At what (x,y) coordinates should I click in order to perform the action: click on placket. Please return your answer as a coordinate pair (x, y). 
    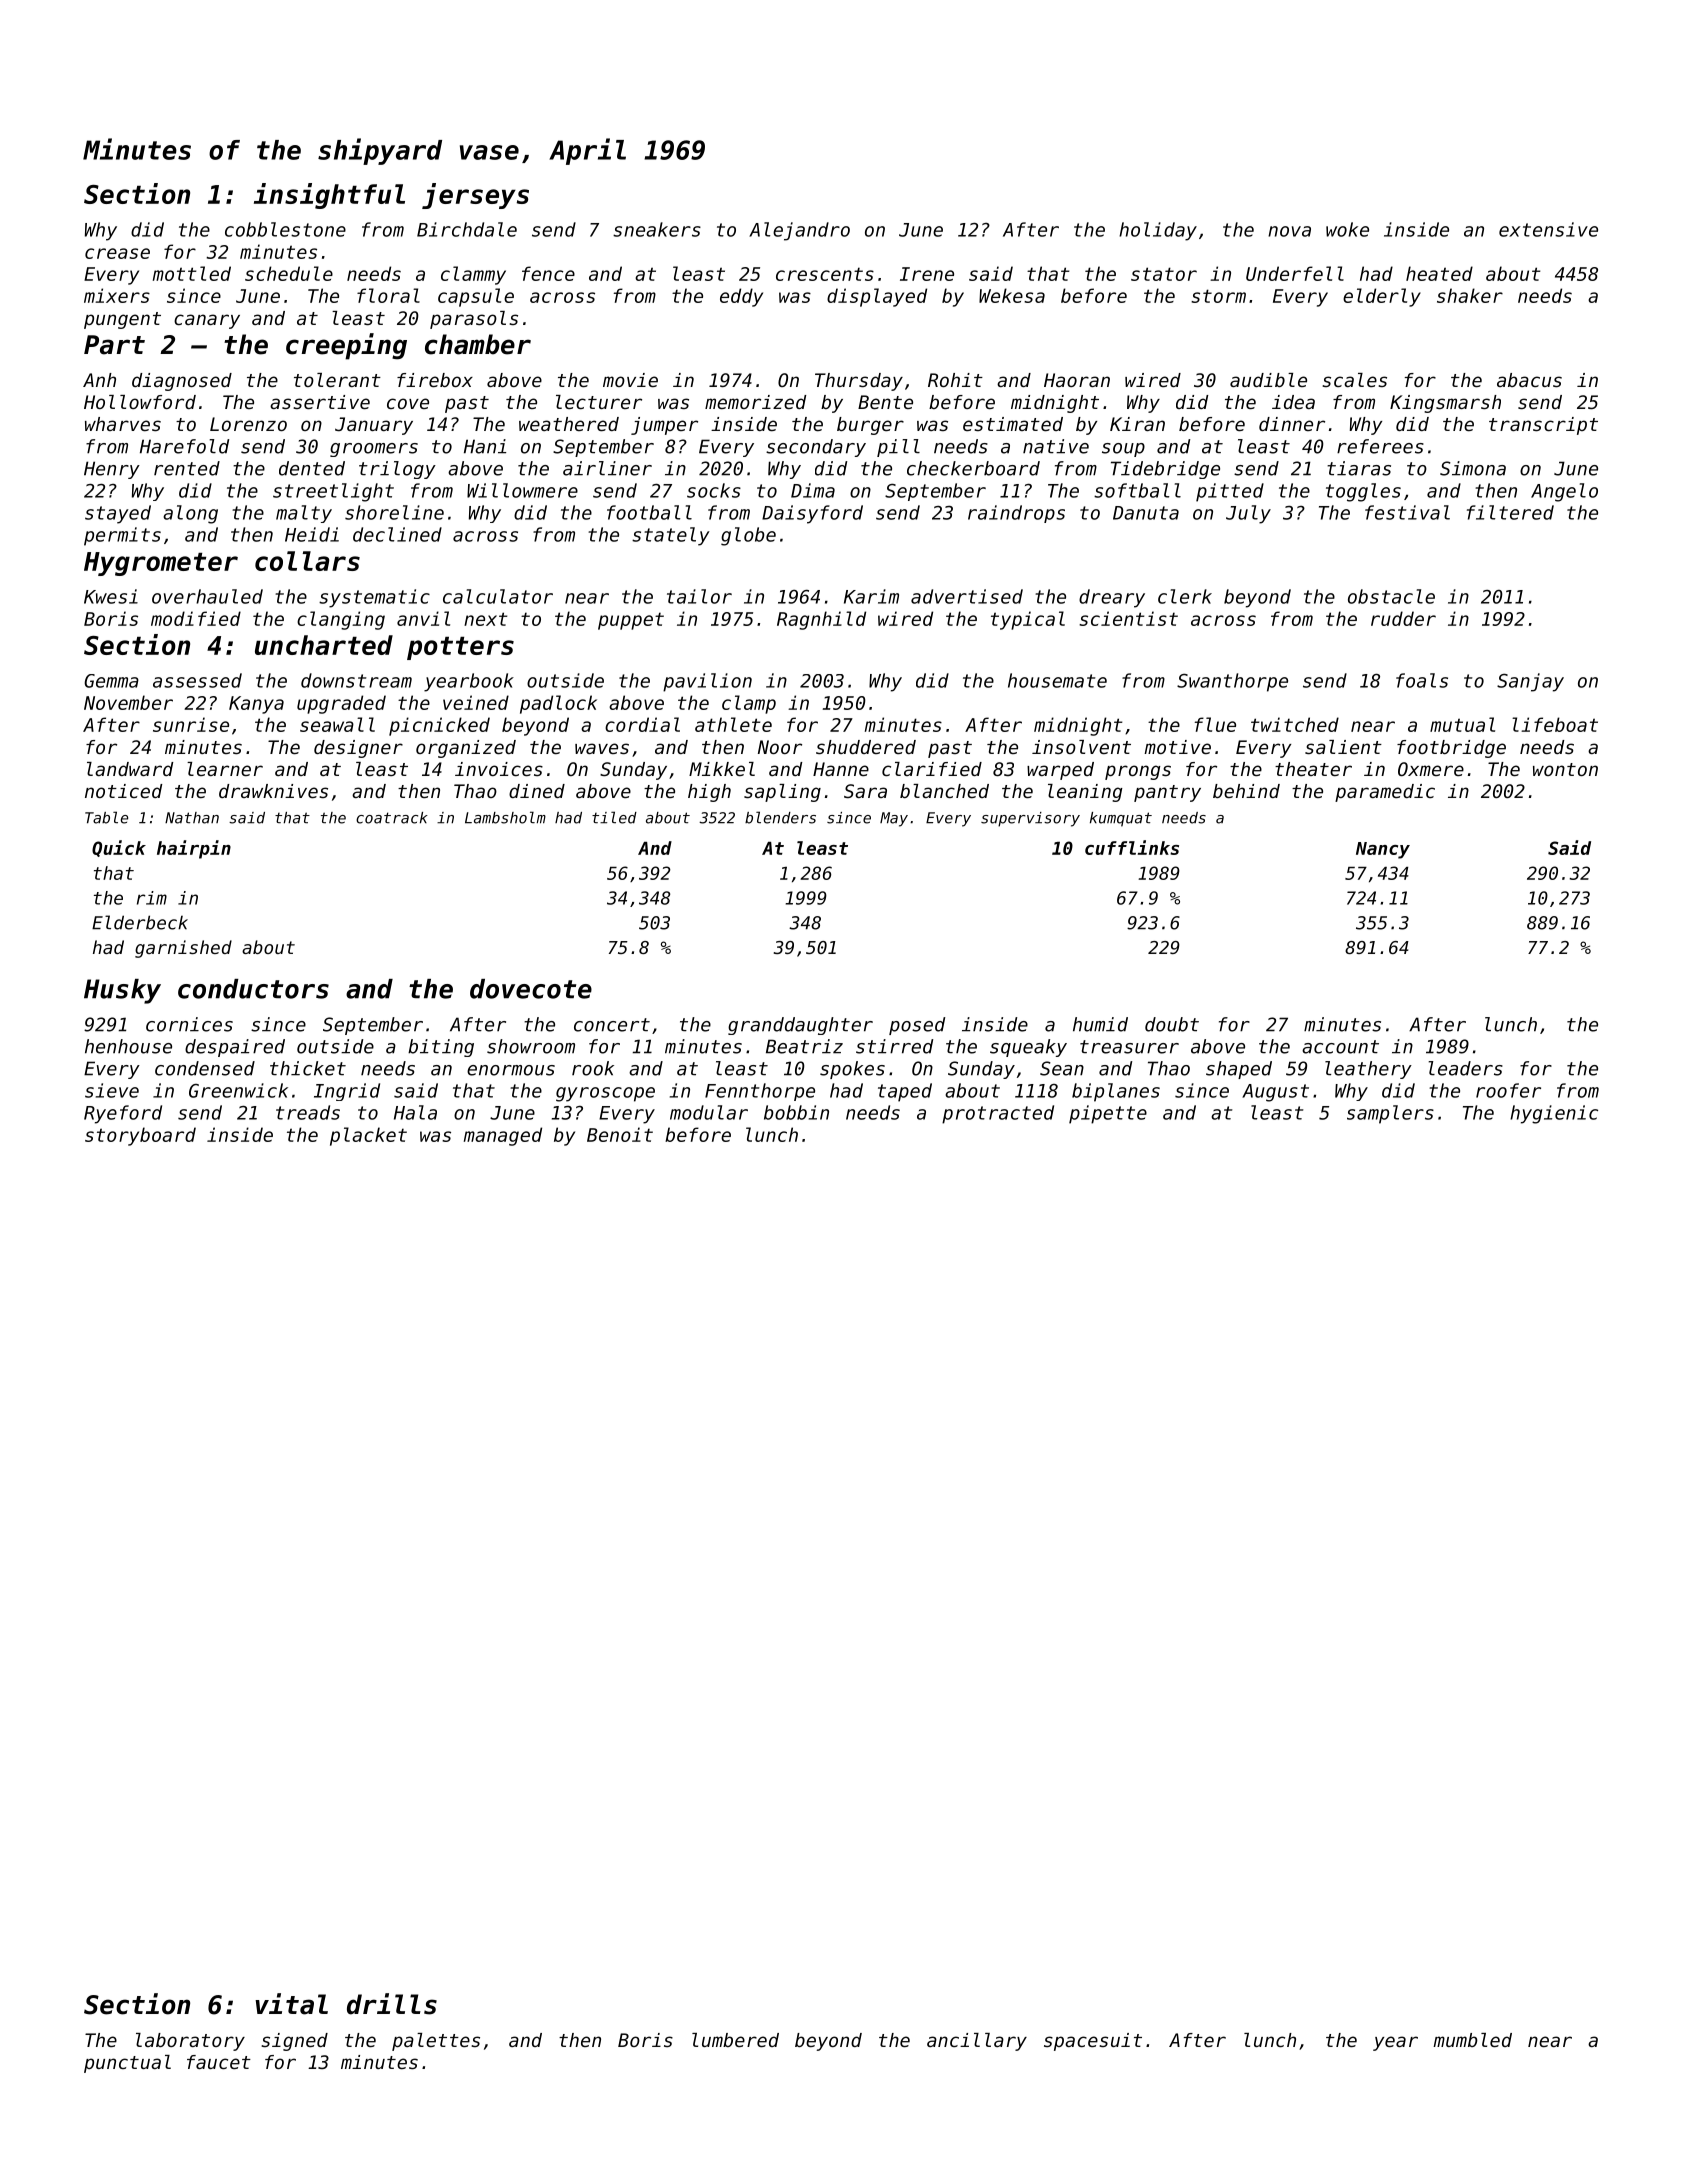
    Looking at the image, I should click on (368, 1136).
